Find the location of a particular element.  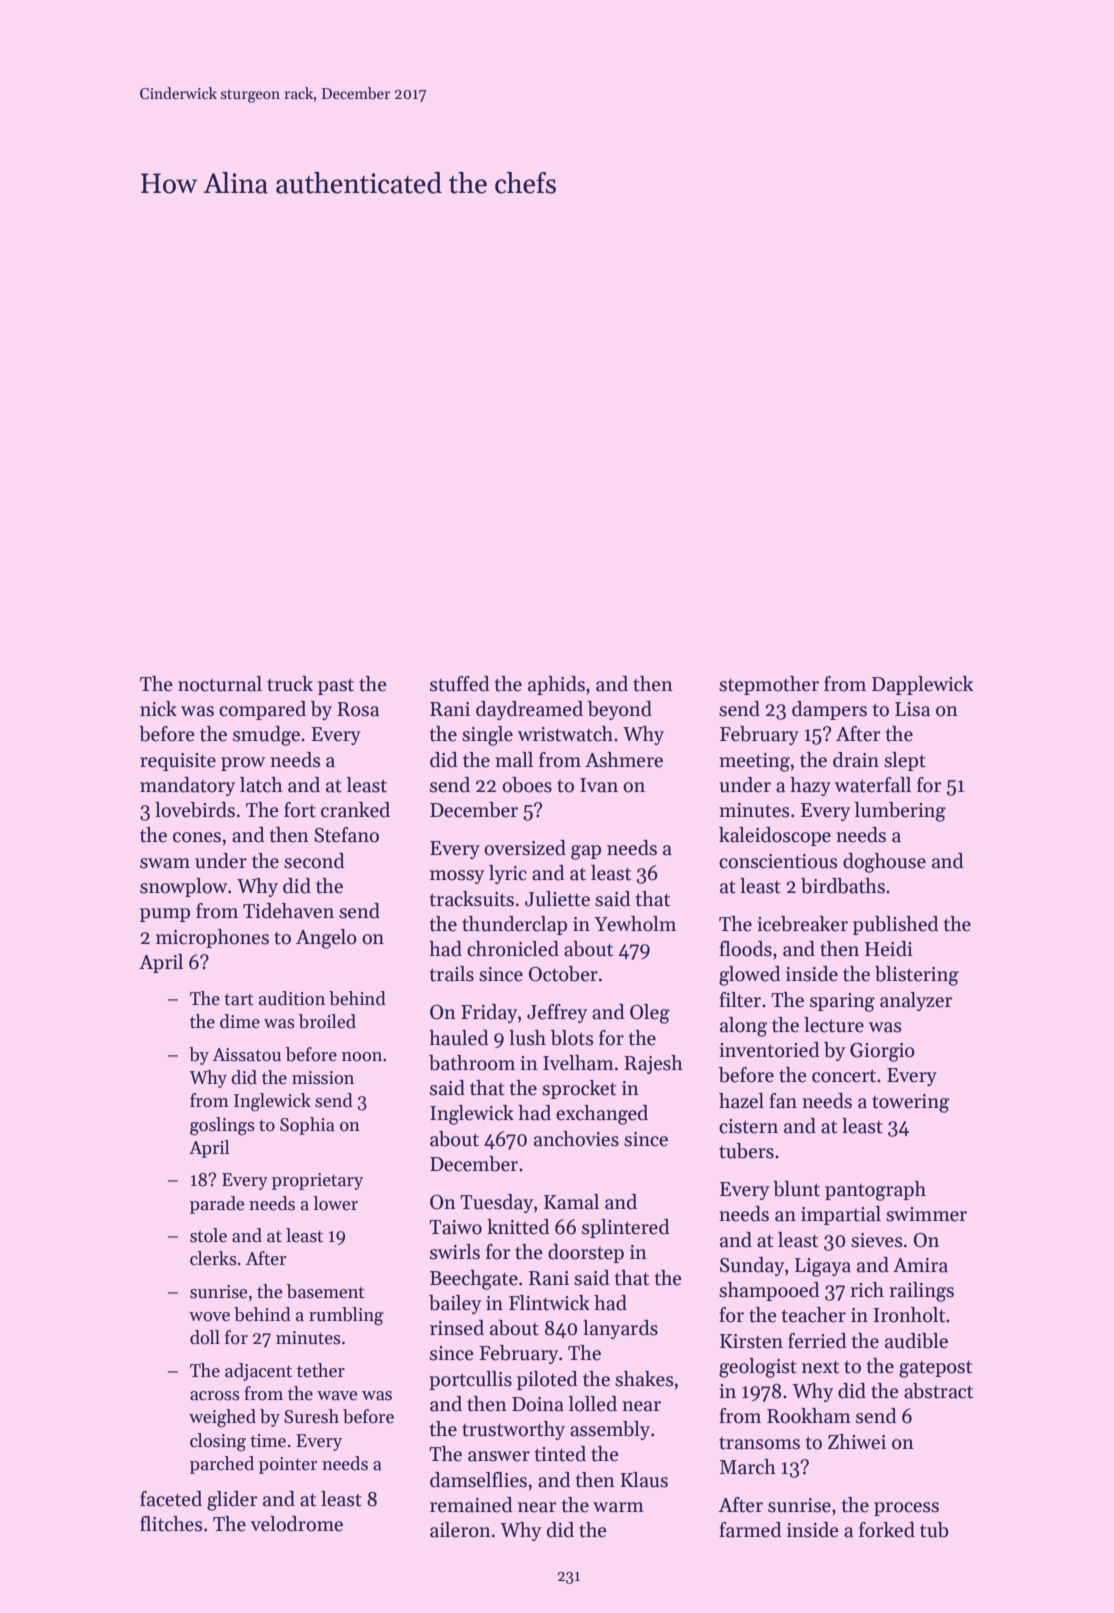

pantograph is located at coordinates (875, 1191).
